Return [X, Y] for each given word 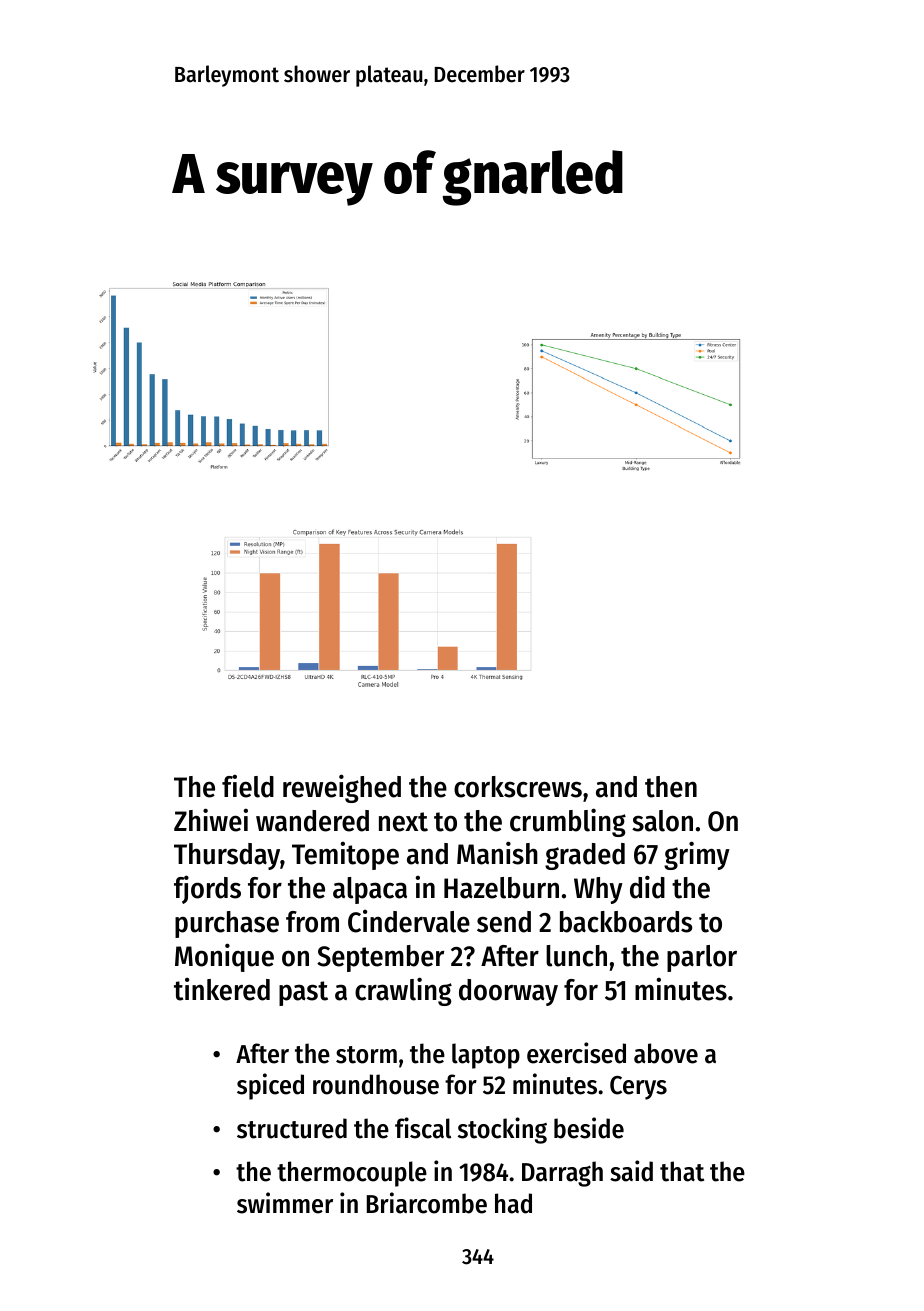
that [682, 1171]
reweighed [342, 788]
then [671, 787]
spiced [270, 1086]
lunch [576, 956]
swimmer [285, 1203]
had [513, 1203]
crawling [403, 991]
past [303, 993]
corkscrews [518, 787]
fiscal [423, 1128]
